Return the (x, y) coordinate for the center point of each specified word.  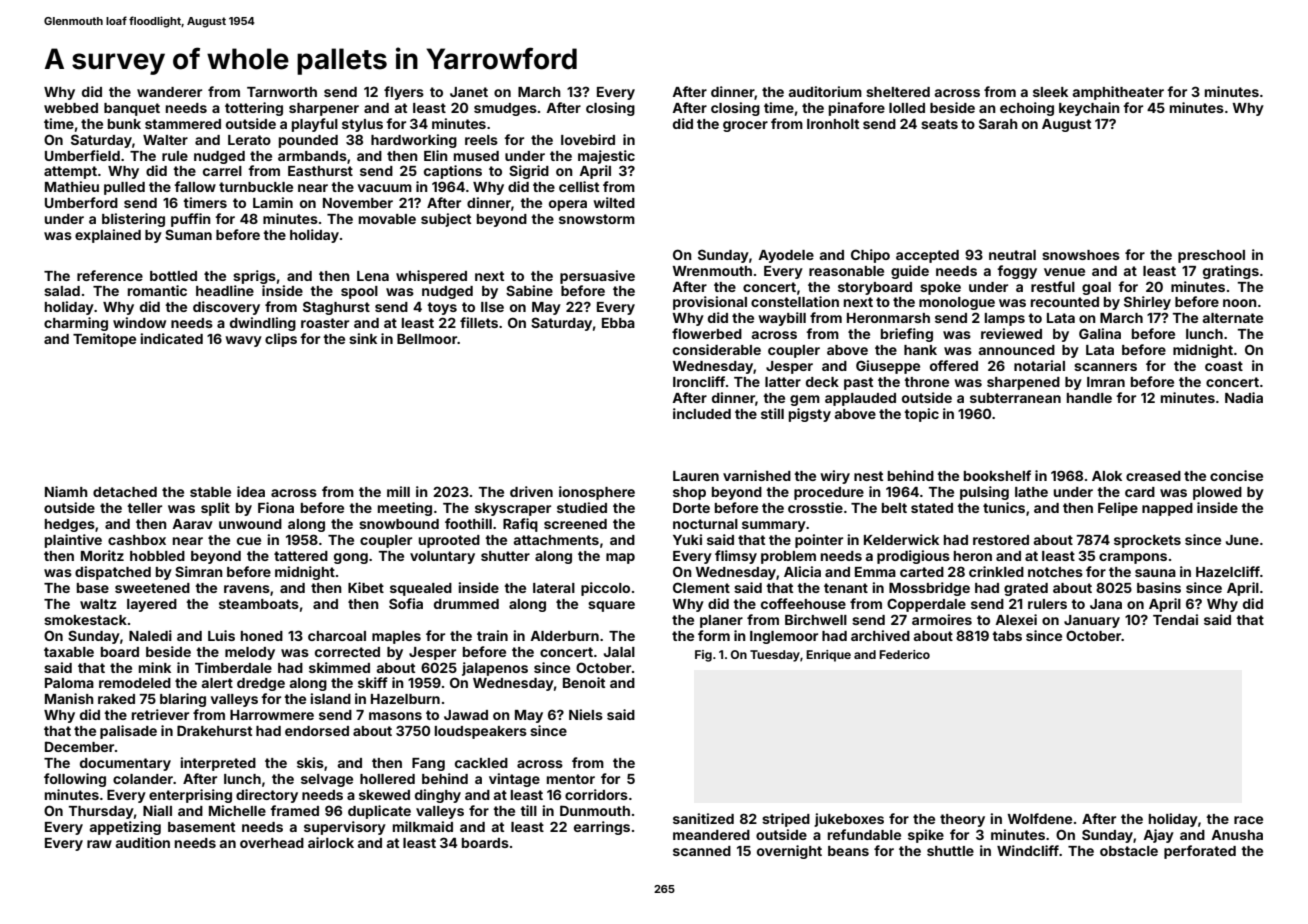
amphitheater (1118, 93)
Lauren (696, 476)
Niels (586, 714)
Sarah (998, 123)
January (1092, 621)
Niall (157, 810)
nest (868, 476)
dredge (261, 684)
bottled (173, 276)
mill (398, 491)
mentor (571, 779)
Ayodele (786, 256)
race (1248, 820)
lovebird (588, 139)
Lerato (249, 140)
